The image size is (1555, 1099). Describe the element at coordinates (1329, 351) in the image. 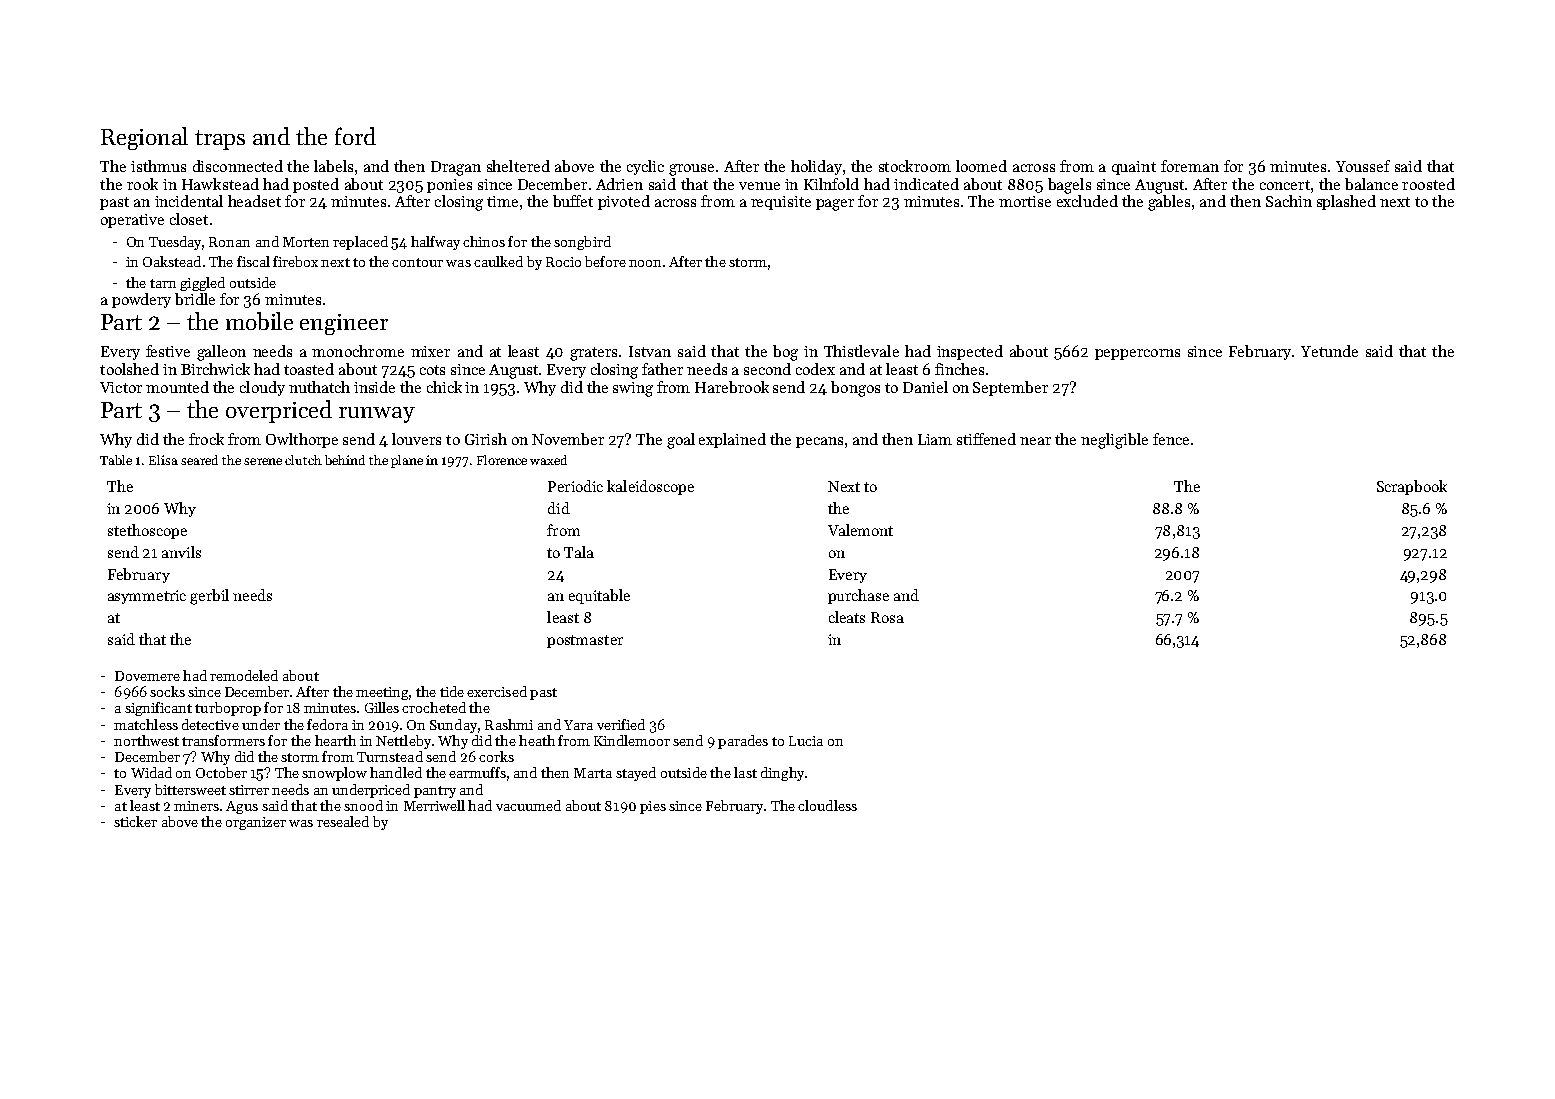

I see `Yetunde` at that location.
